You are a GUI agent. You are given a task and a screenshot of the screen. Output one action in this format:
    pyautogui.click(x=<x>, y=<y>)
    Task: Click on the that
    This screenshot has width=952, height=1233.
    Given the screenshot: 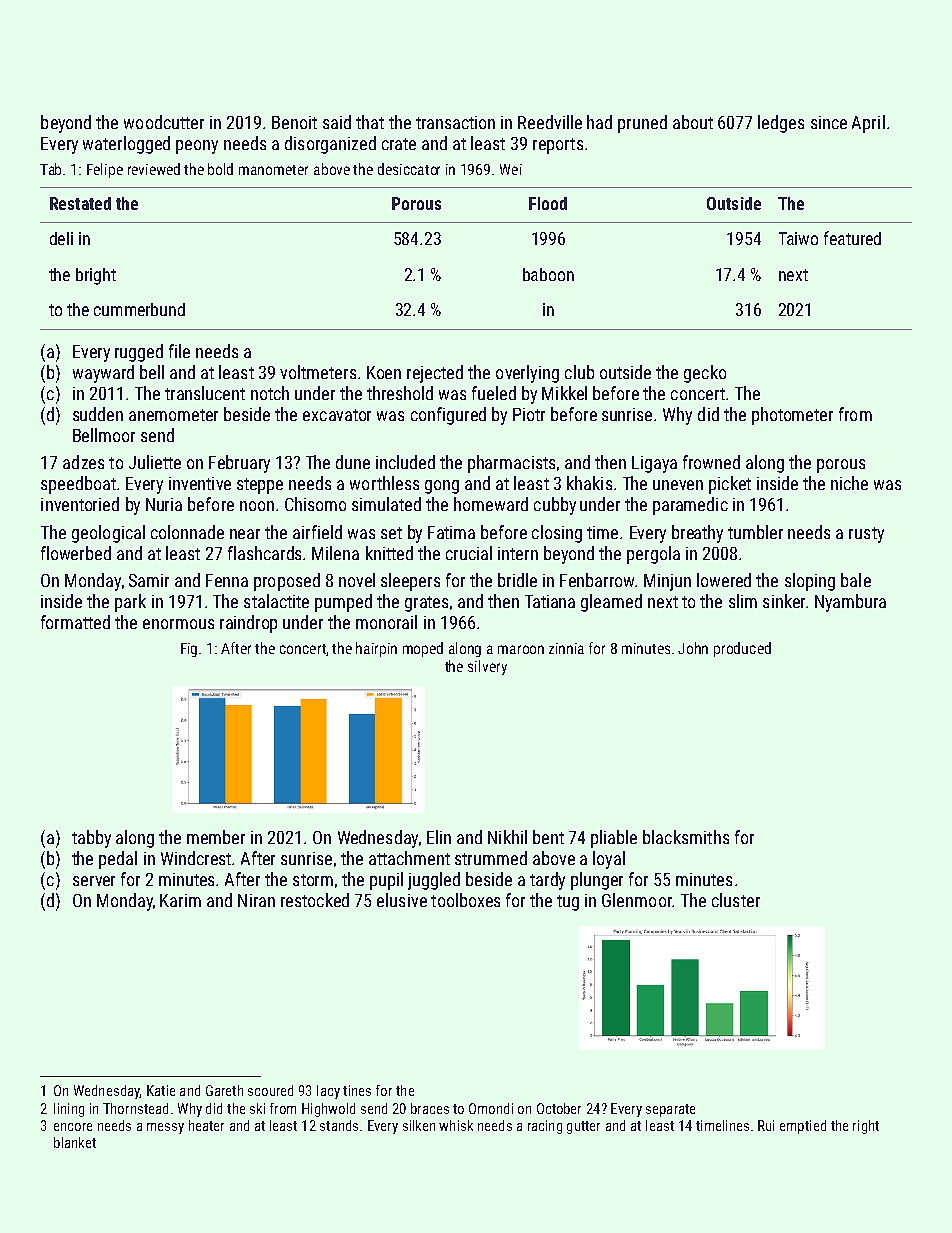 What is the action you would take?
    pyautogui.click(x=370, y=122)
